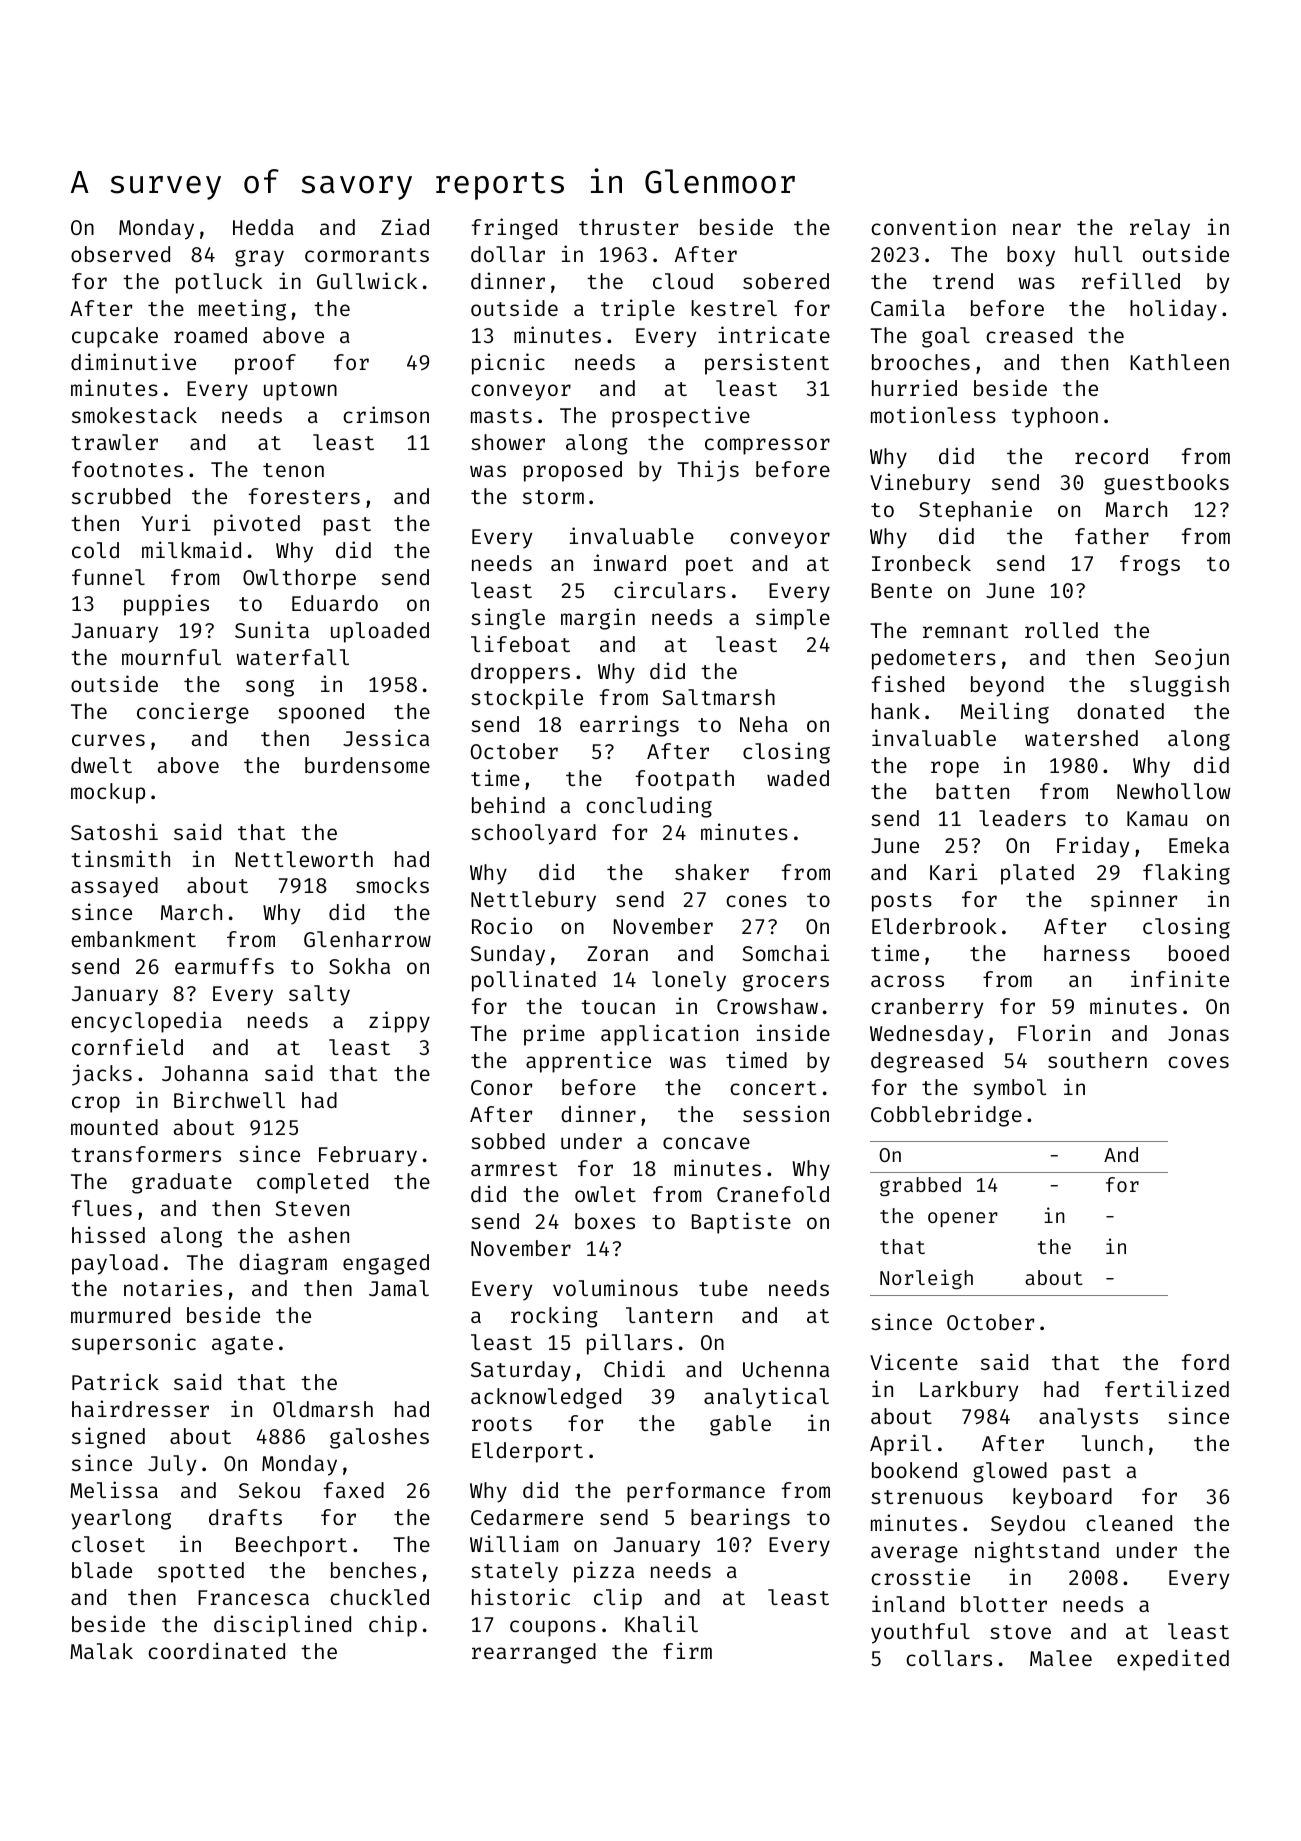 The width and height of the image is (1301, 1841). I want to click on Kari, so click(953, 871).
